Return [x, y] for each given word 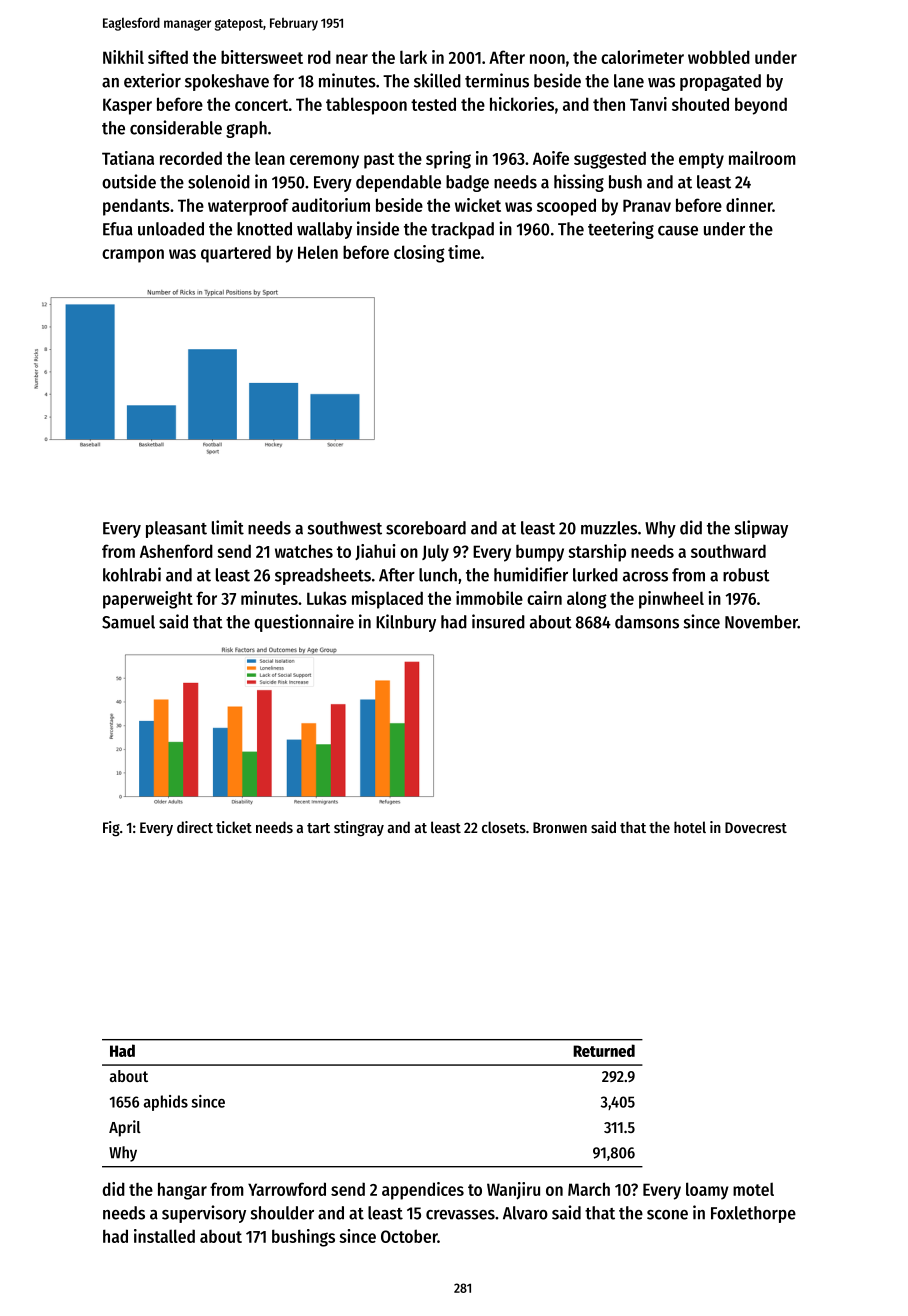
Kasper [127, 106]
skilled [437, 80]
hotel [690, 827]
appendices [423, 1191]
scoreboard [426, 528]
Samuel [128, 622]
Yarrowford [287, 1189]
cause [678, 231]
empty [701, 161]
